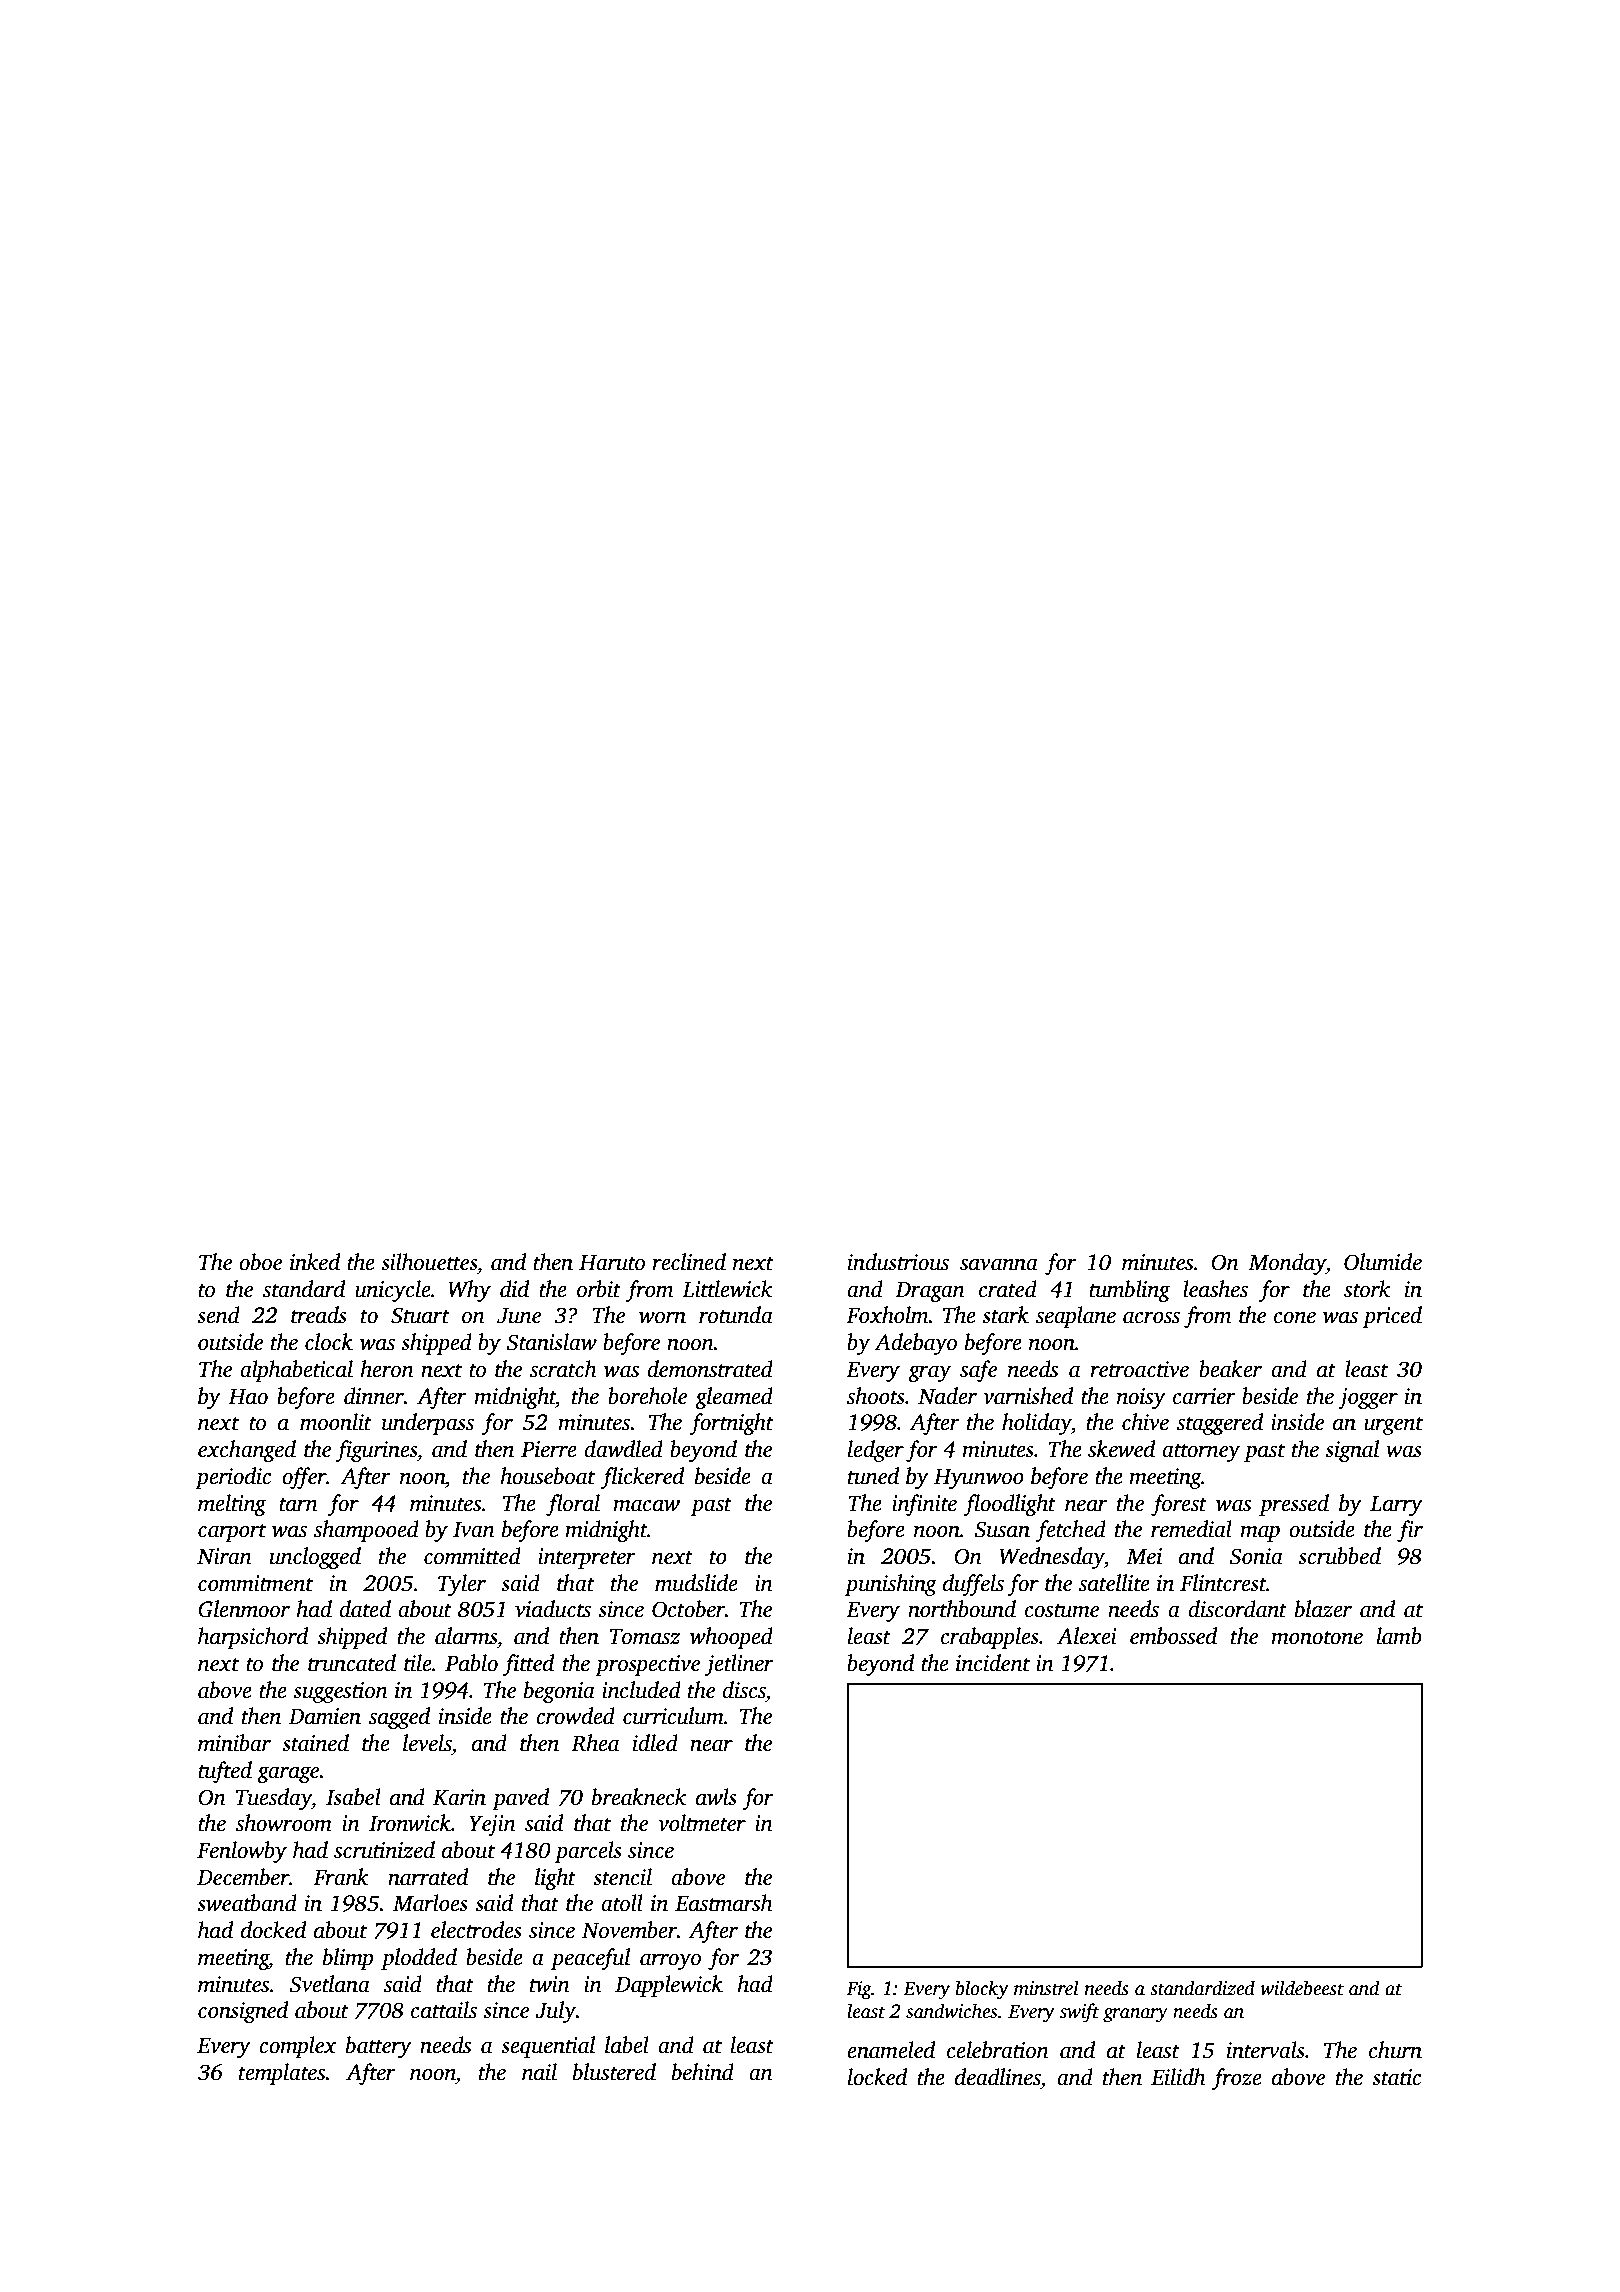 The height and width of the document is (2292, 1620). Describe the element at coordinates (1173, 1636) in the document. I see `embossed` at that location.
